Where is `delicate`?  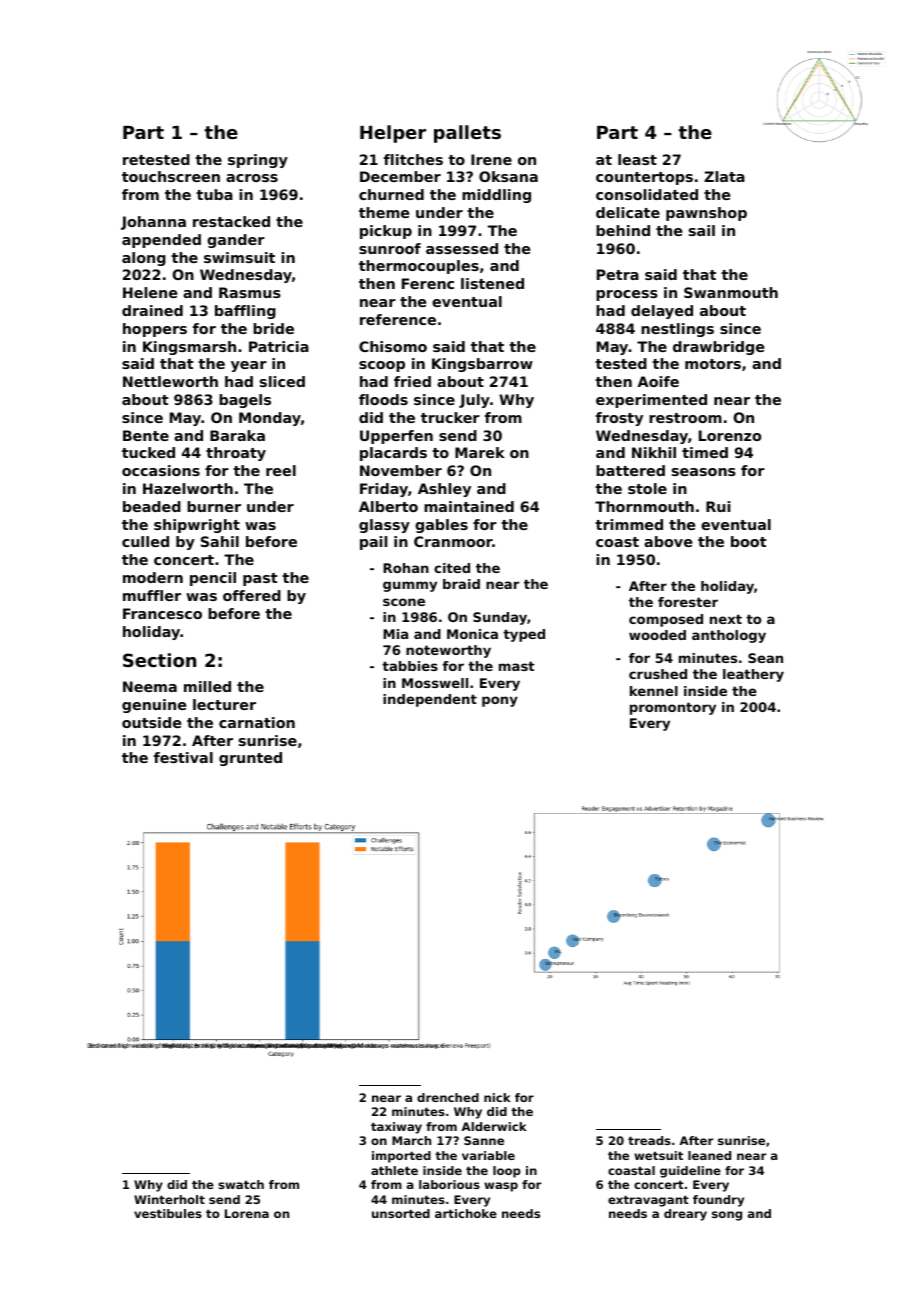 delicate is located at coordinates (628, 212).
